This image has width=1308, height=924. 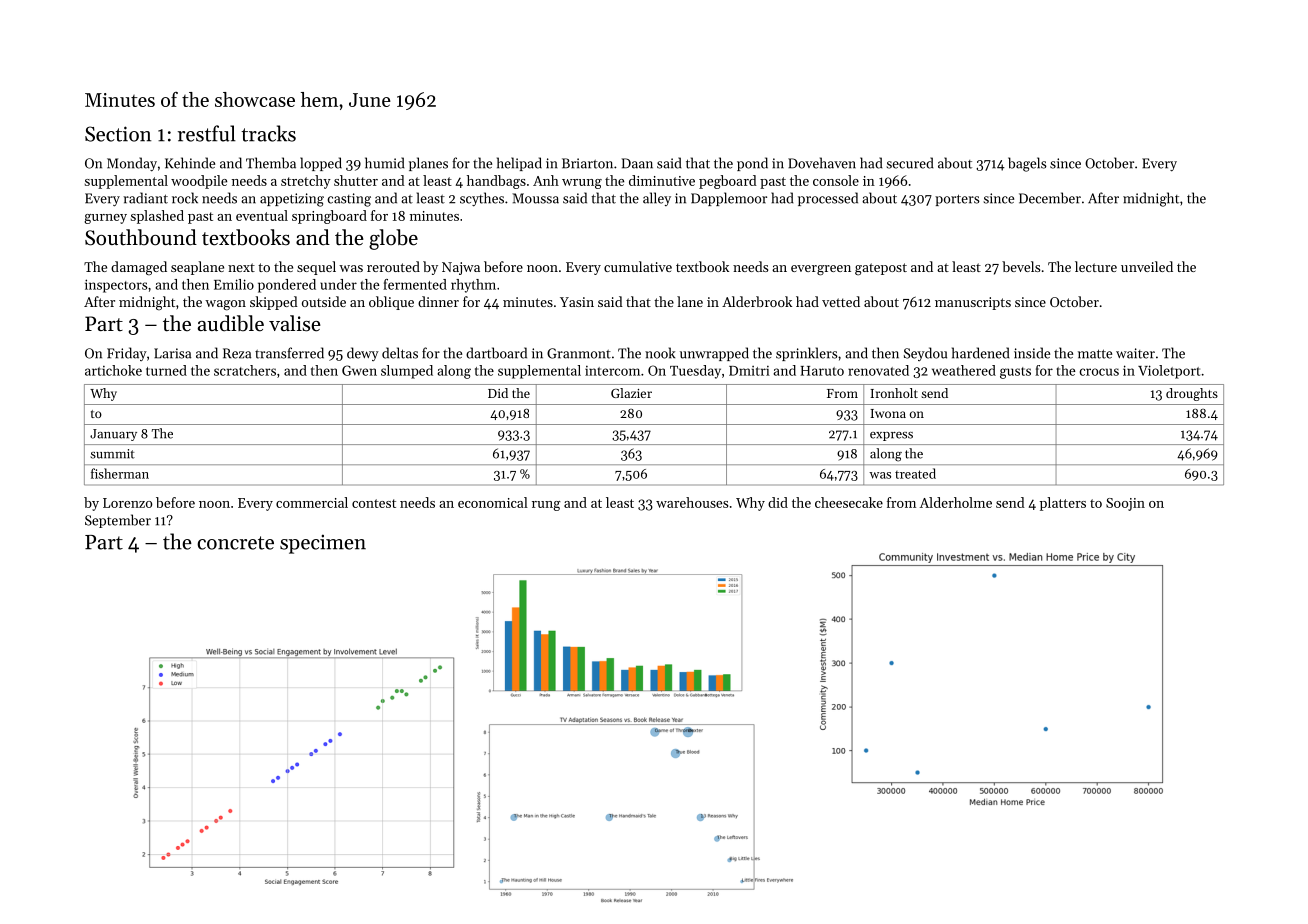 What do you see at coordinates (637, 163) in the image?
I see `Daan` at bounding box center [637, 163].
